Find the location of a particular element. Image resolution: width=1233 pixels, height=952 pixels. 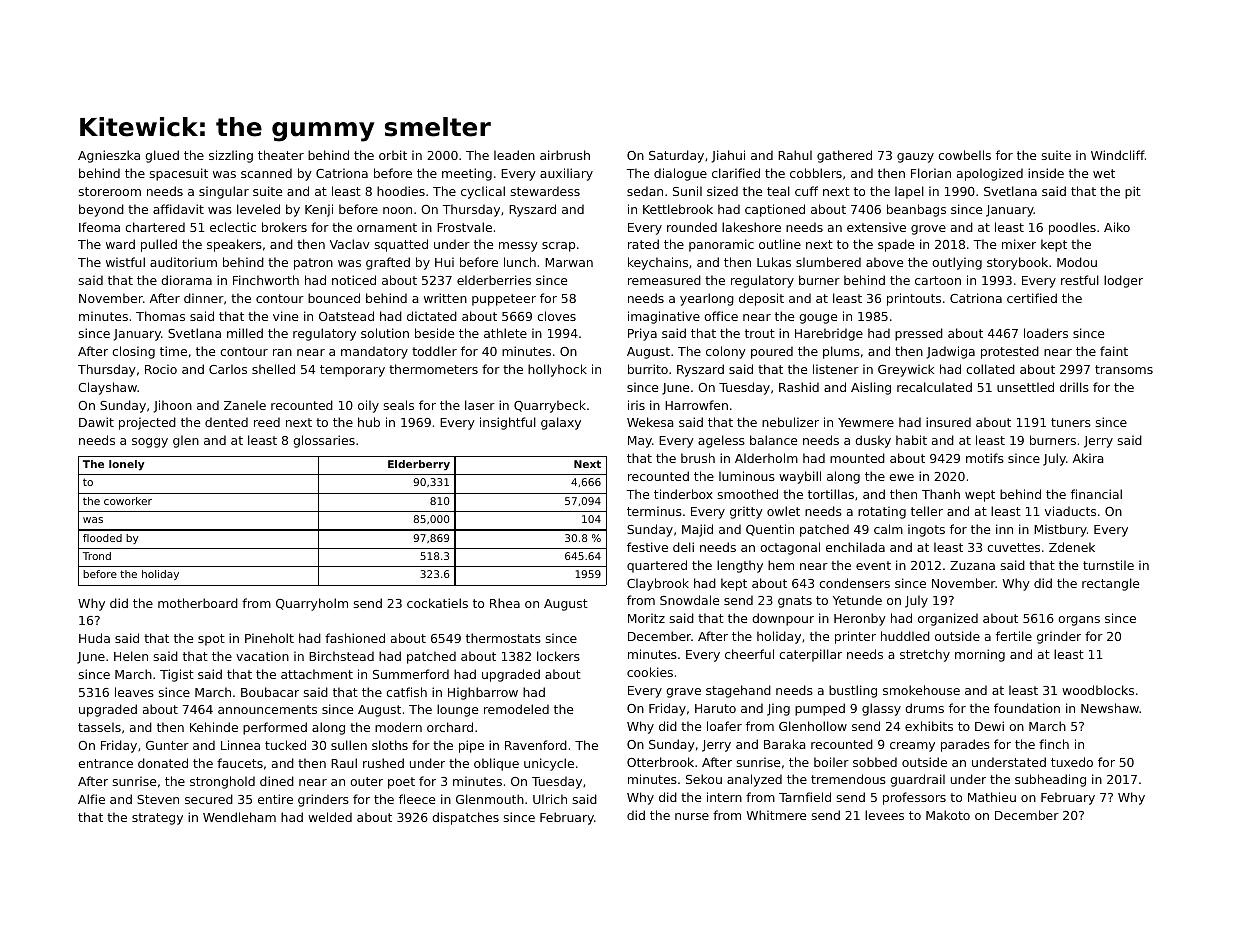

motherboard is located at coordinates (198, 603).
